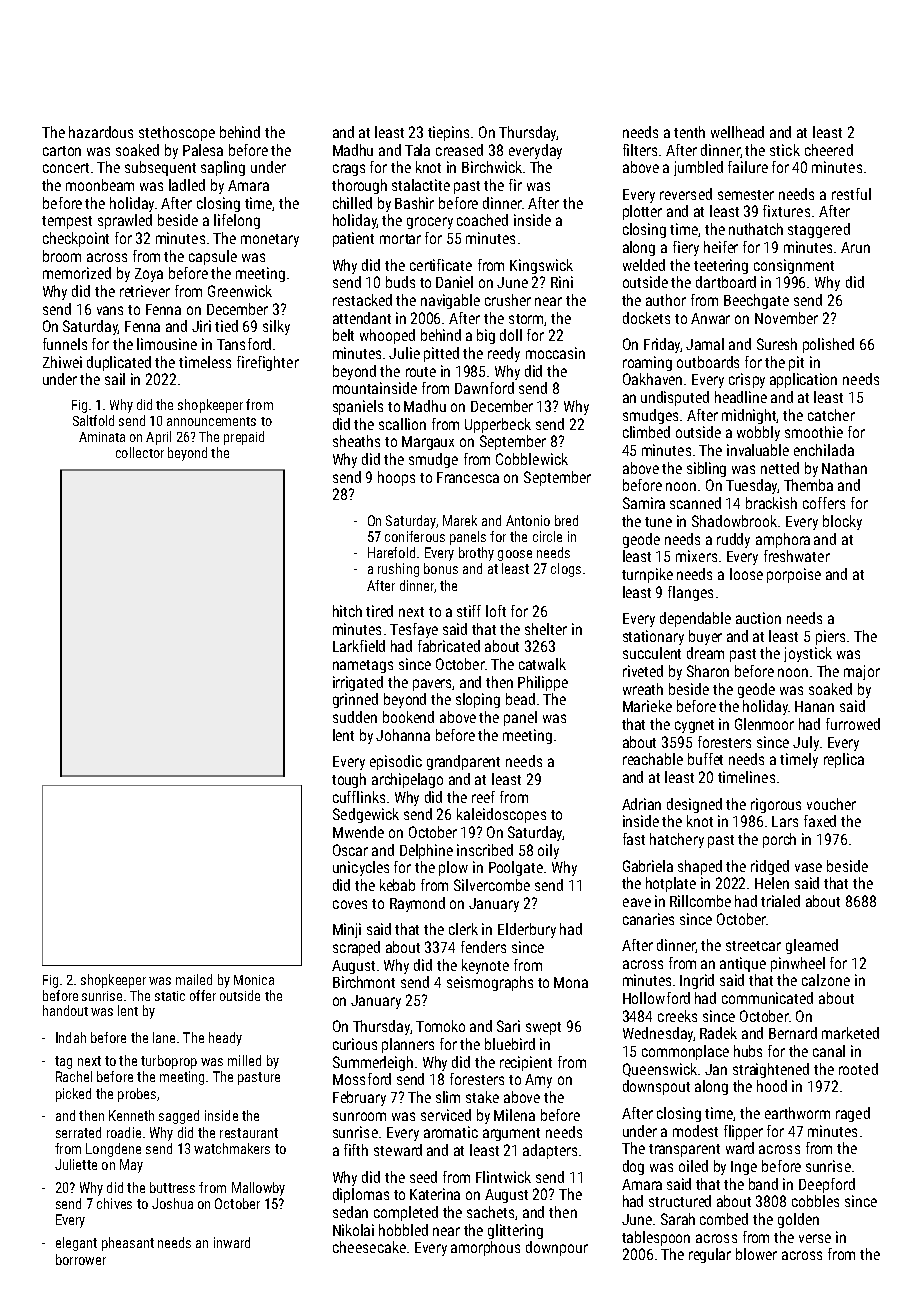  I want to click on borrower, so click(81, 1259).
